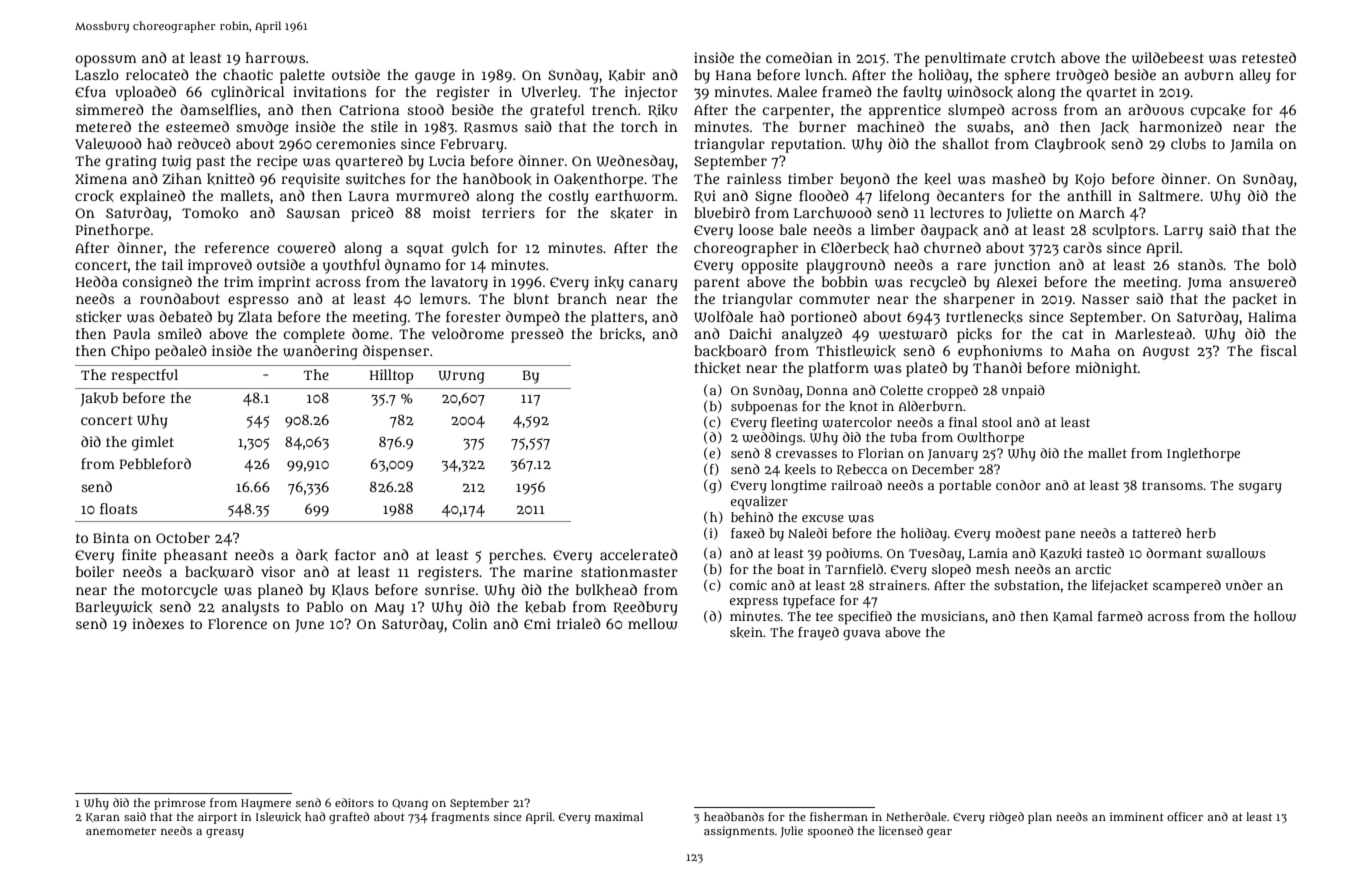  What do you see at coordinates (1260, 488) in the screenshot?
I see `sugary` at bounding box center [1260, 488].
